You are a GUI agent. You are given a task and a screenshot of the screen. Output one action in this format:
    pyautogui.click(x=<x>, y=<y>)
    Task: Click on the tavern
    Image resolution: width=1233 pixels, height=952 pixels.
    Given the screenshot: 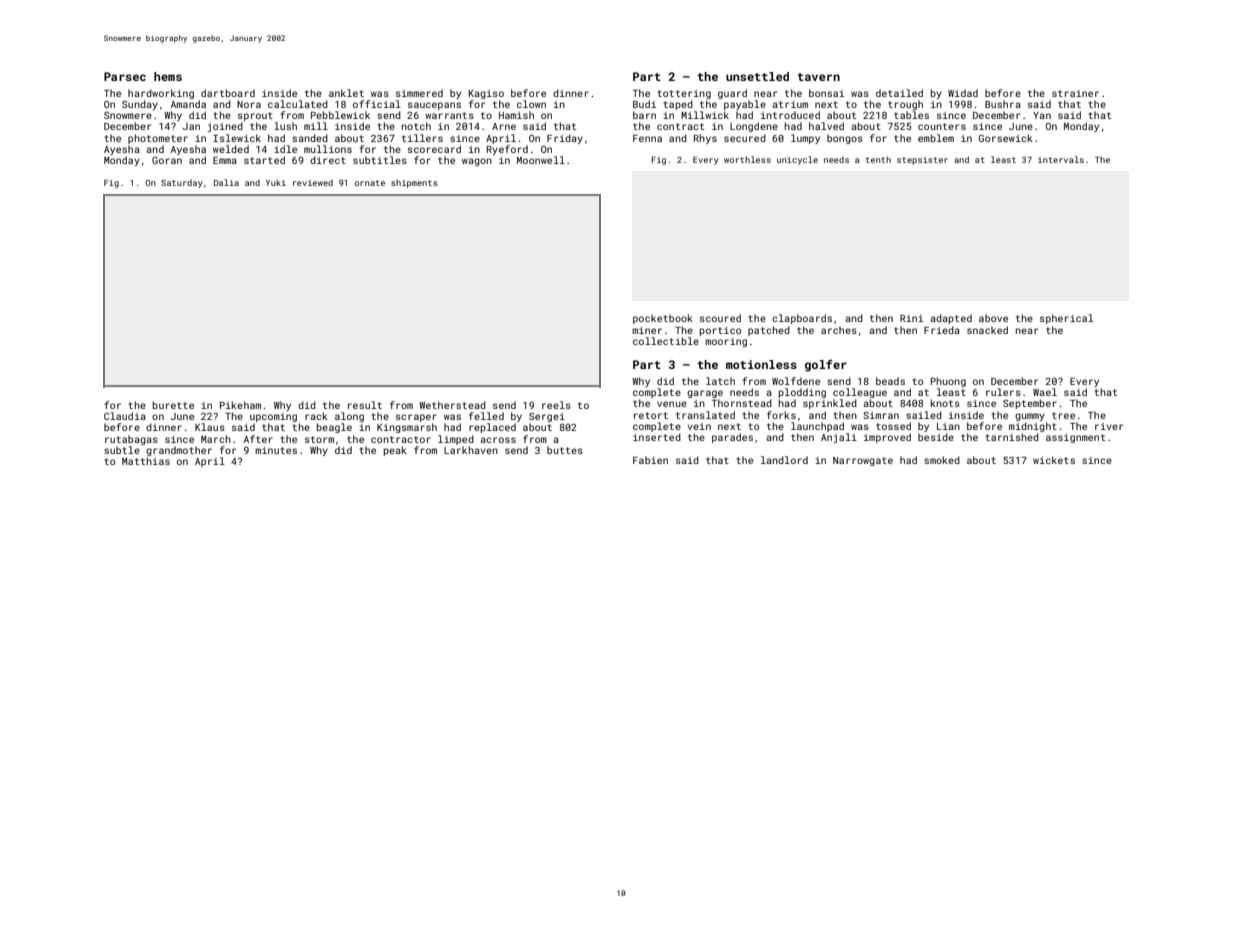 What is the action you would take?
    pyautogui.click(x=818, y=77)
